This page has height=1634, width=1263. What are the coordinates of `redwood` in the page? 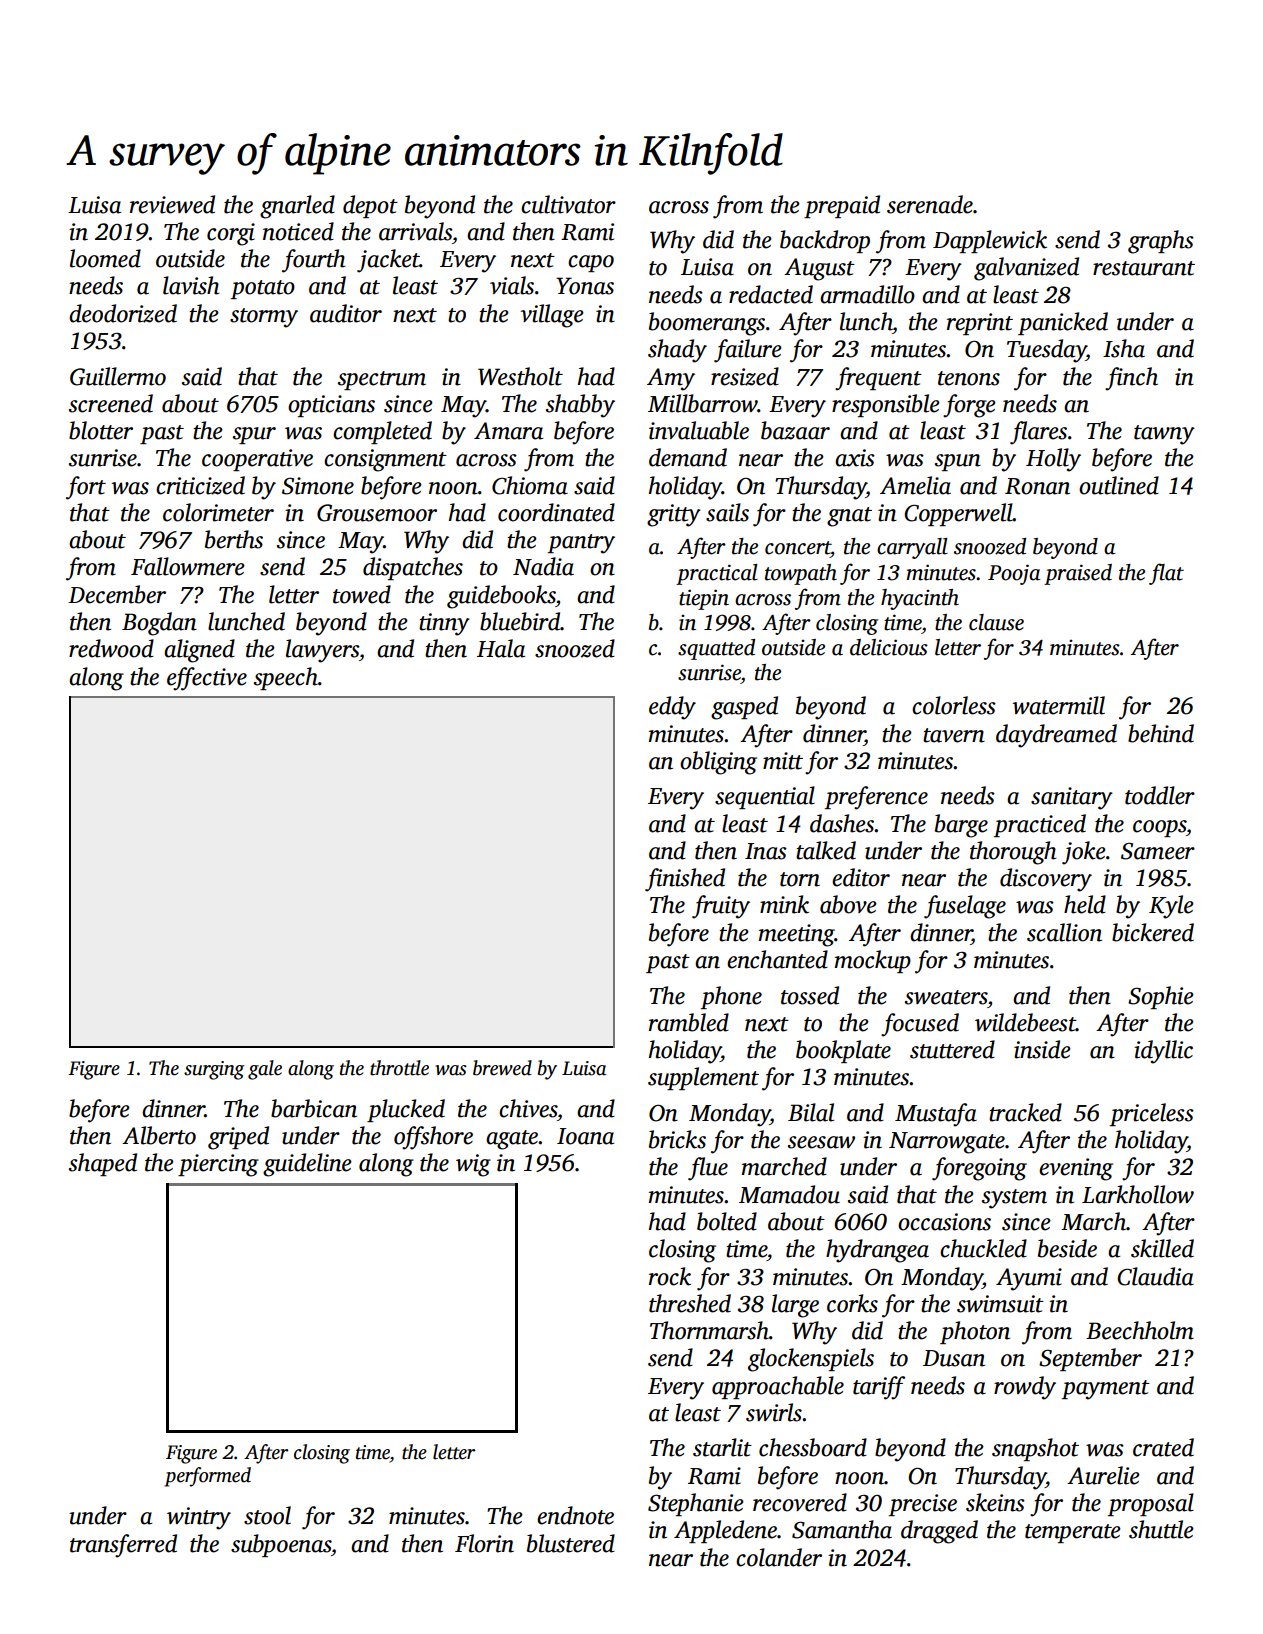 It's located at (111, 648).
